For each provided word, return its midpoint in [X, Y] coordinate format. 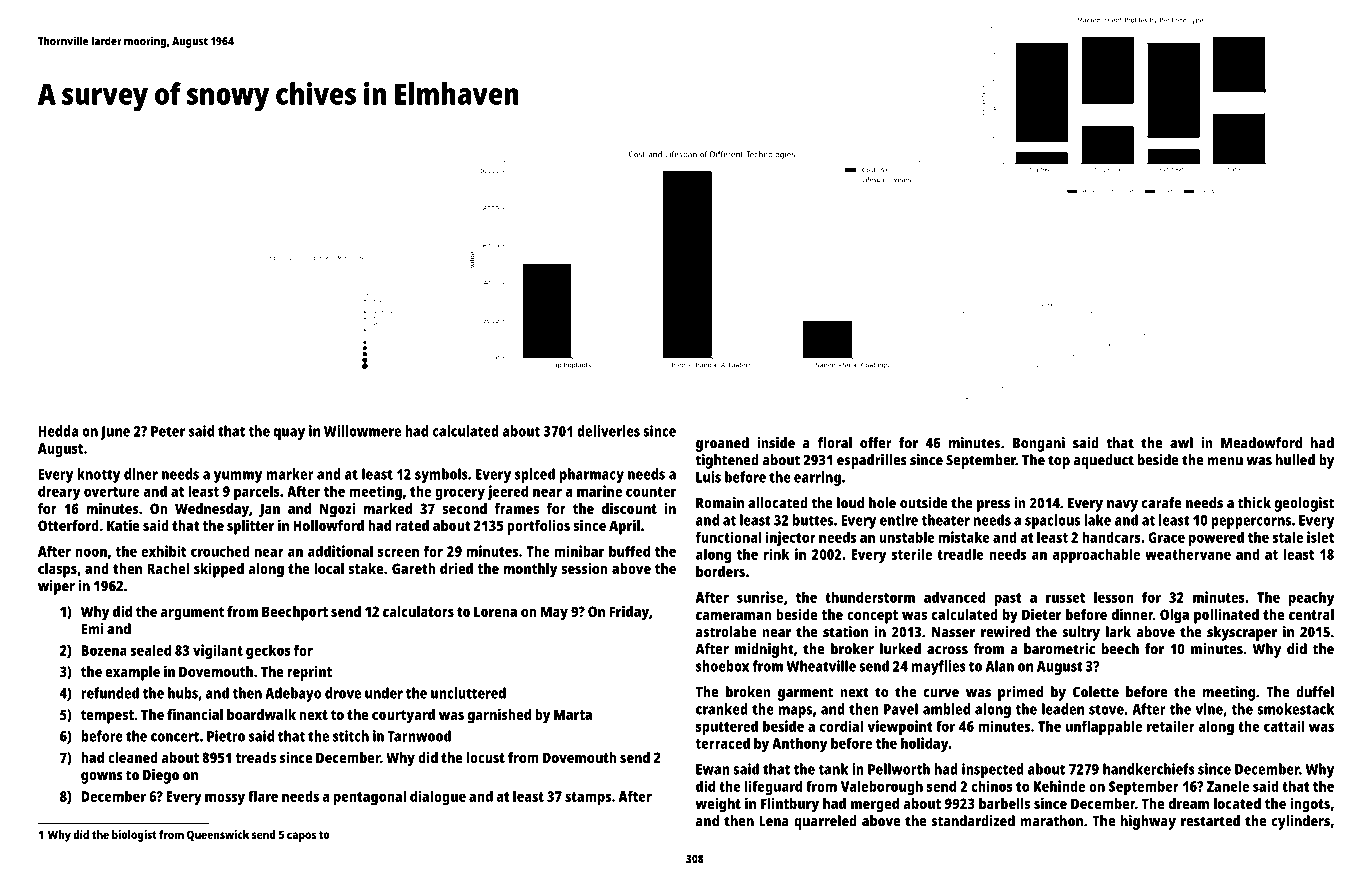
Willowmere [362, 431]
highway [1148, 822]
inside [776, 443]
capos [301, 837]
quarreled [825, 822]
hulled [1295, 460]
